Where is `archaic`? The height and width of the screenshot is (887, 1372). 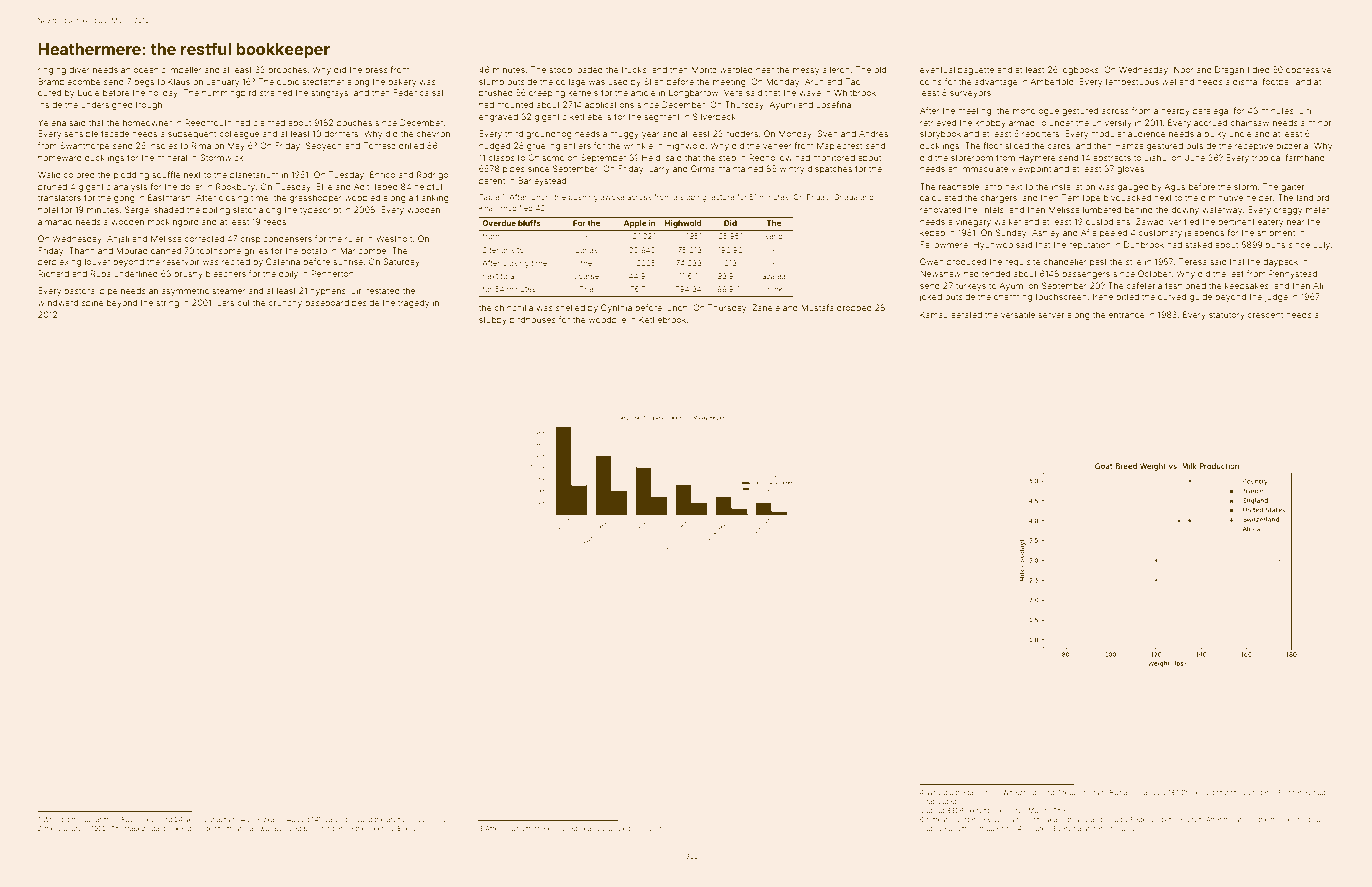
archaic is located at coordinates (398, 819).
